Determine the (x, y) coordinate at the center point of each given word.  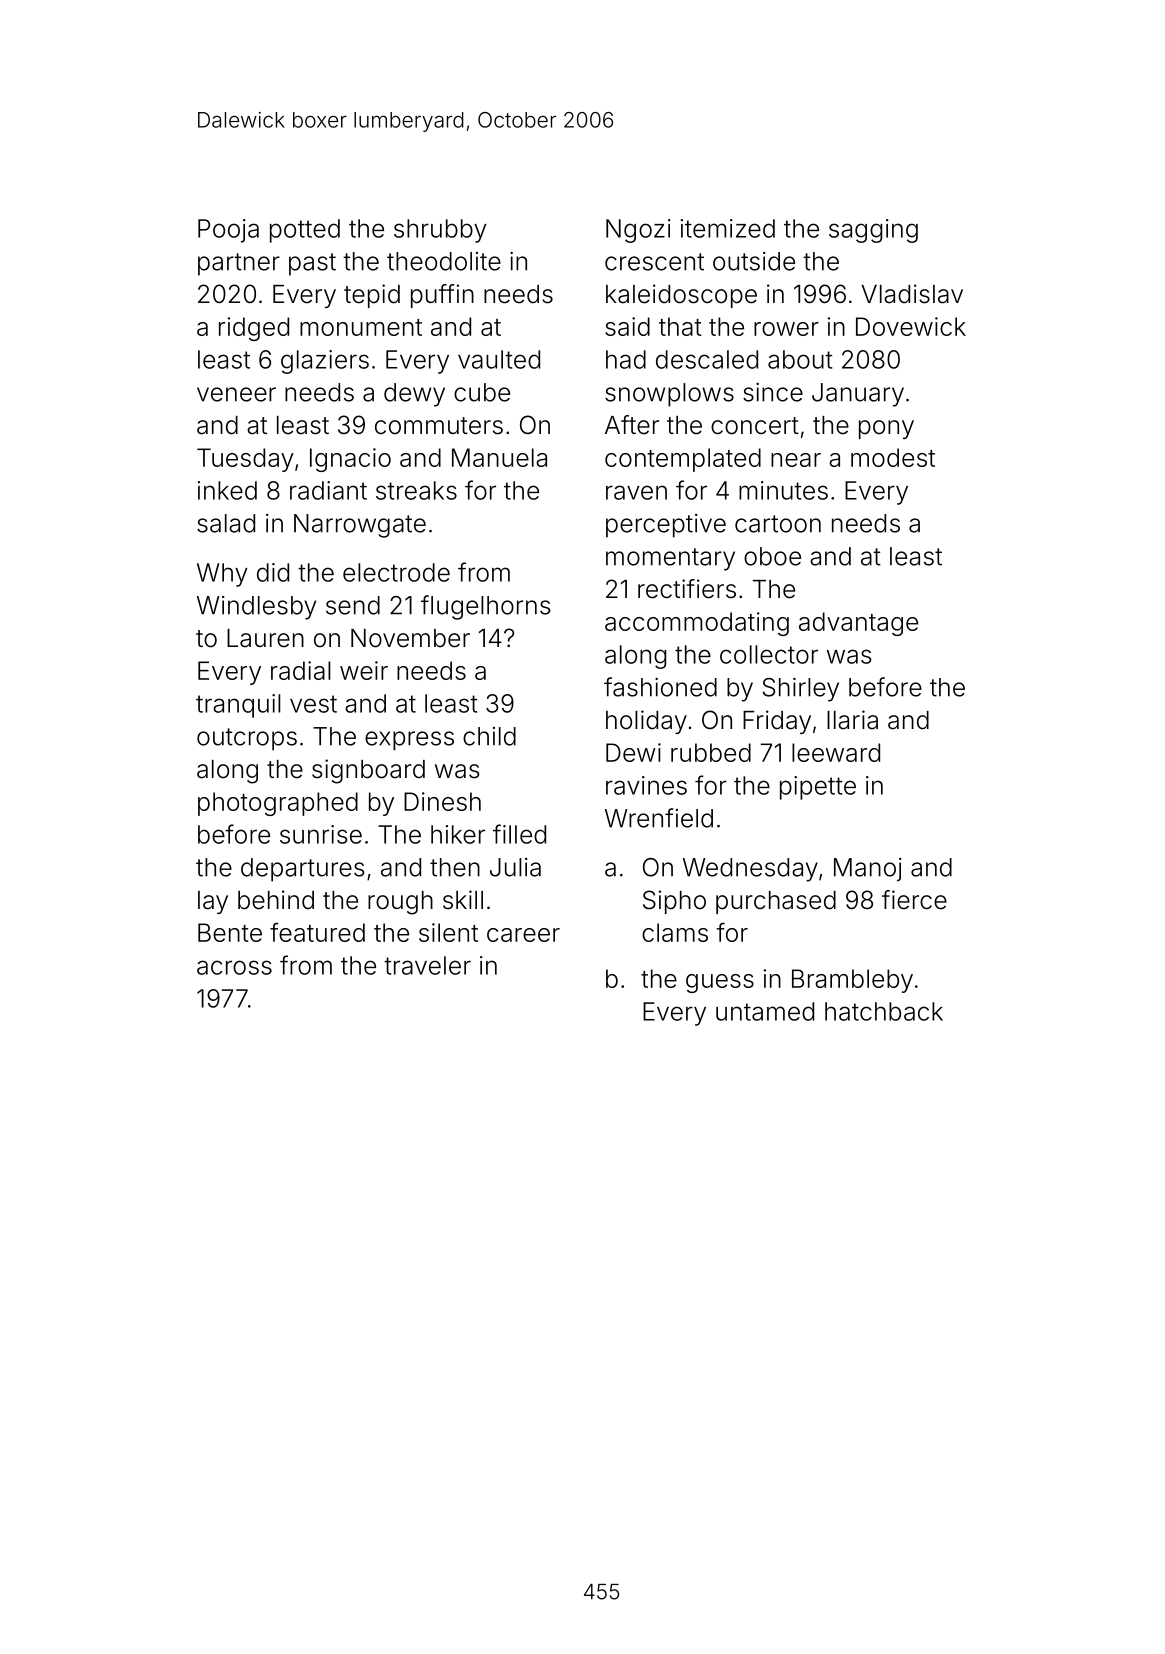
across (234, 967)
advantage (858, 624)
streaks (416, 490)
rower (786, 329)
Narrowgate (360, 526)
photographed (278, 804)
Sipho (674, 902)
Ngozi (638, 231)
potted (305, 231)
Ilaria (852, 720)
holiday (646, 722)
